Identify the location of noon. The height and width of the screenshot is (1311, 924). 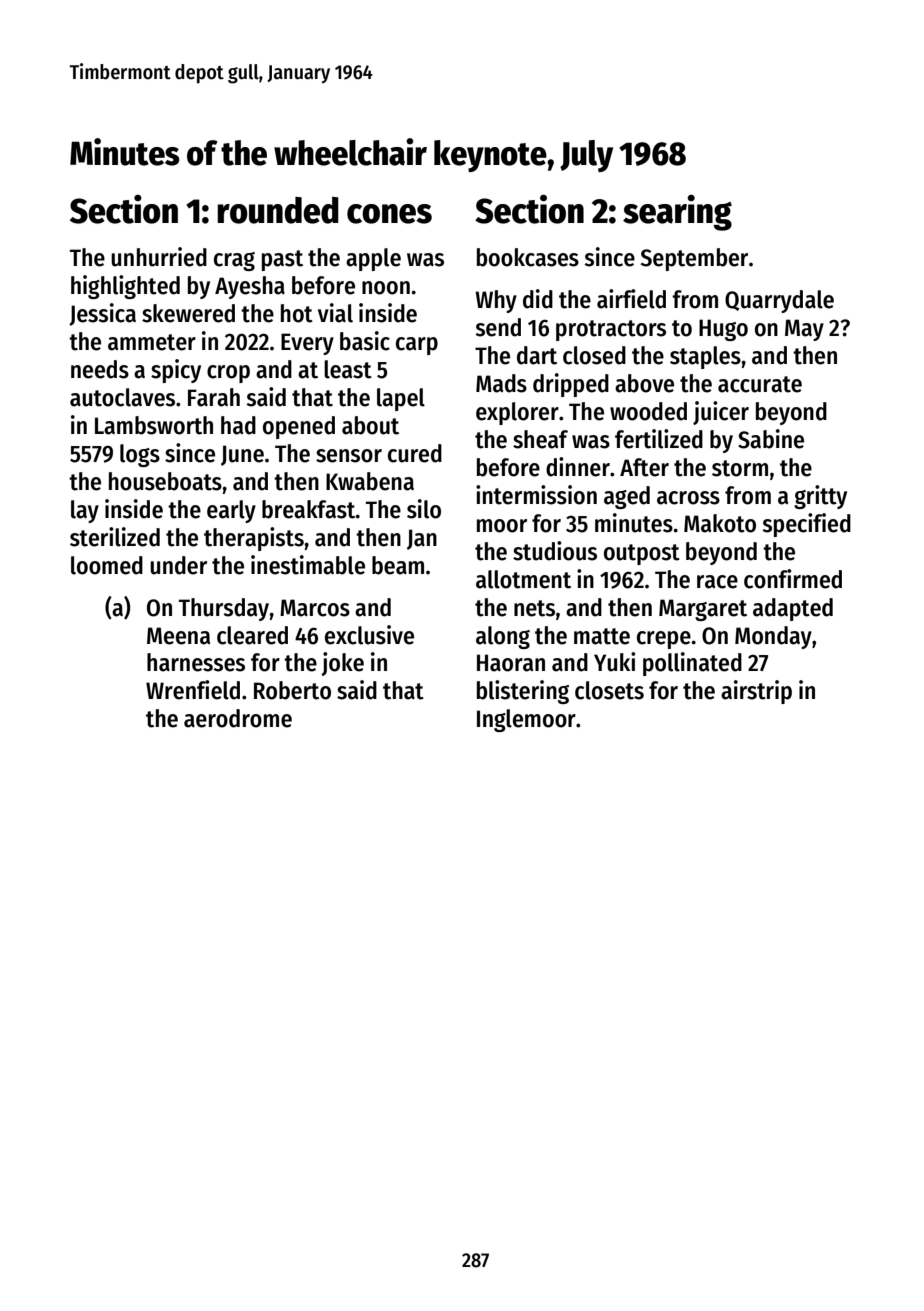
(386, 288).
